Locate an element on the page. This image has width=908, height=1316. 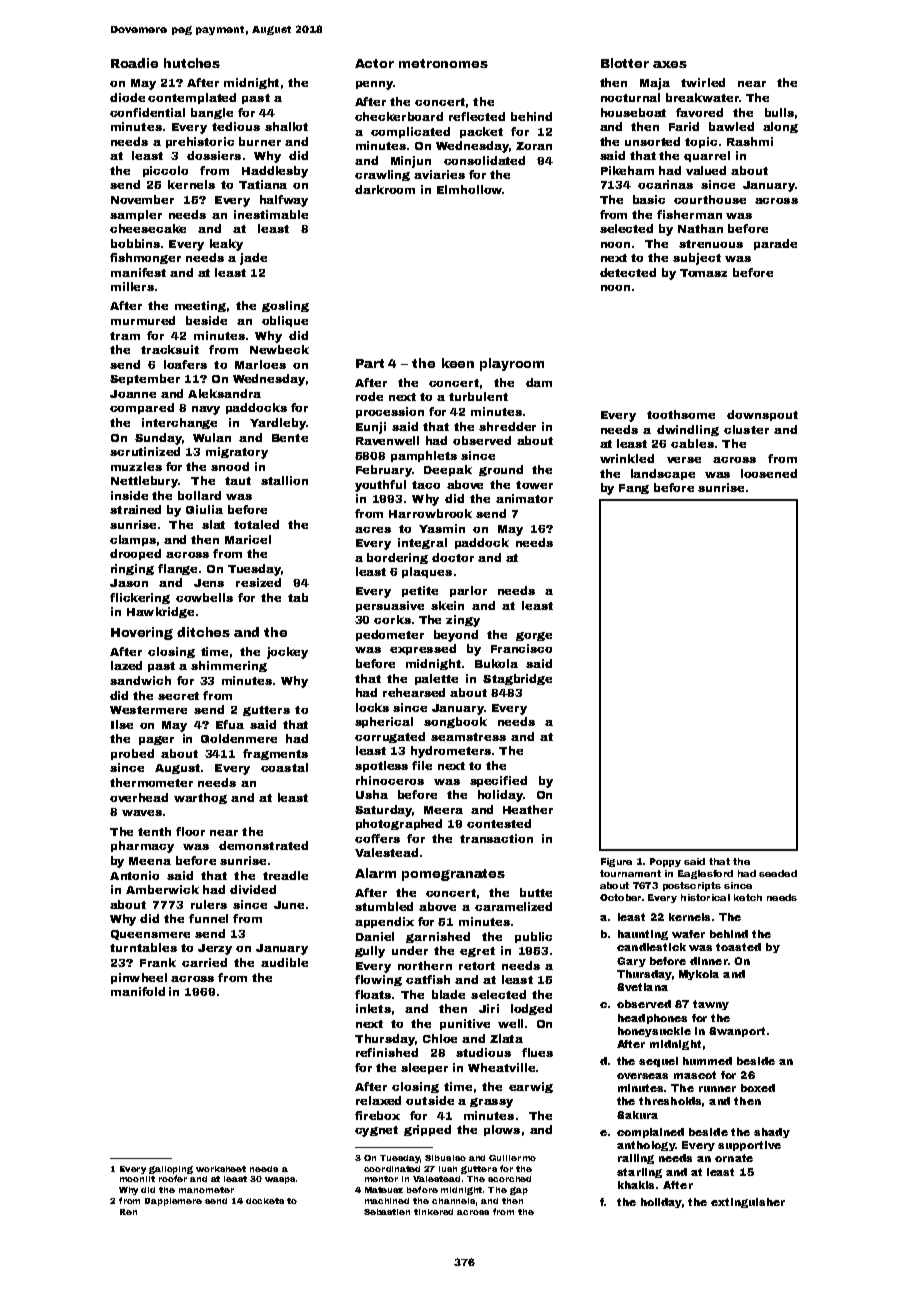
butte is located at coordinates (536, 892).
